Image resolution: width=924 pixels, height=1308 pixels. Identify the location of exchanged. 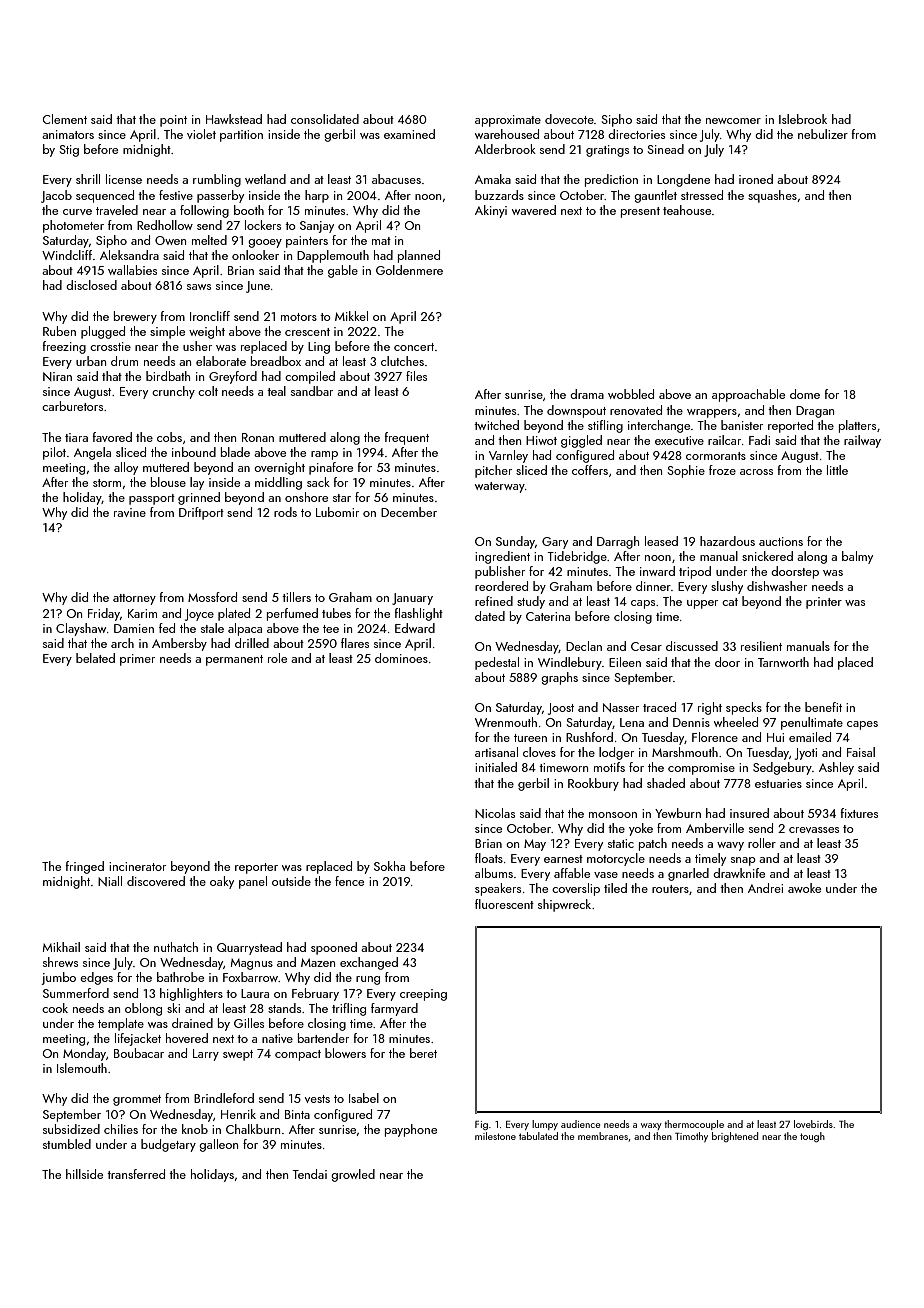
(369, 963).
